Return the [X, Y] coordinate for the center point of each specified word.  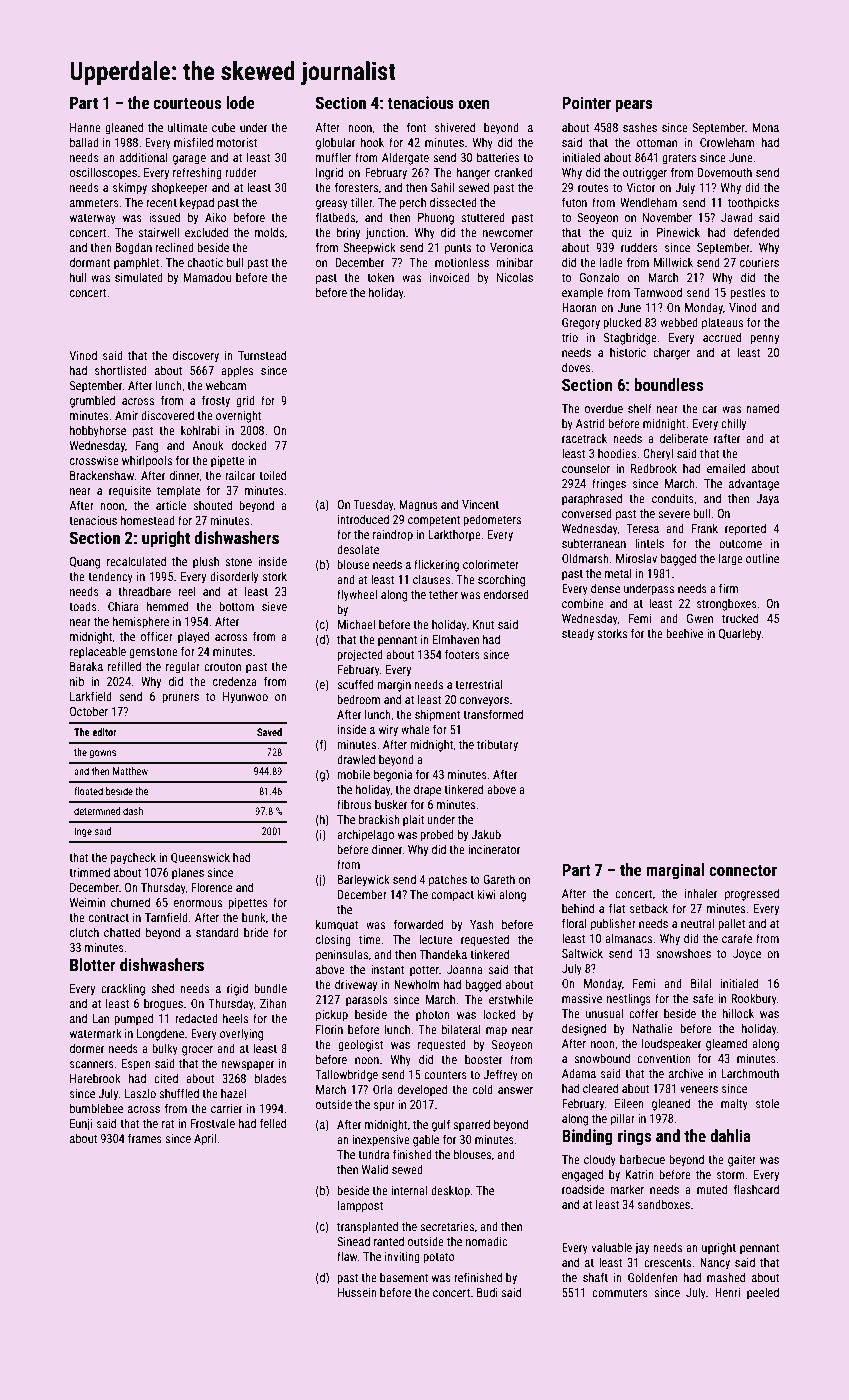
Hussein [357, 1292]
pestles [747, 293]
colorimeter [491, 564]
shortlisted [121, 370]
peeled [763, 1293]
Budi [487, 1292]
